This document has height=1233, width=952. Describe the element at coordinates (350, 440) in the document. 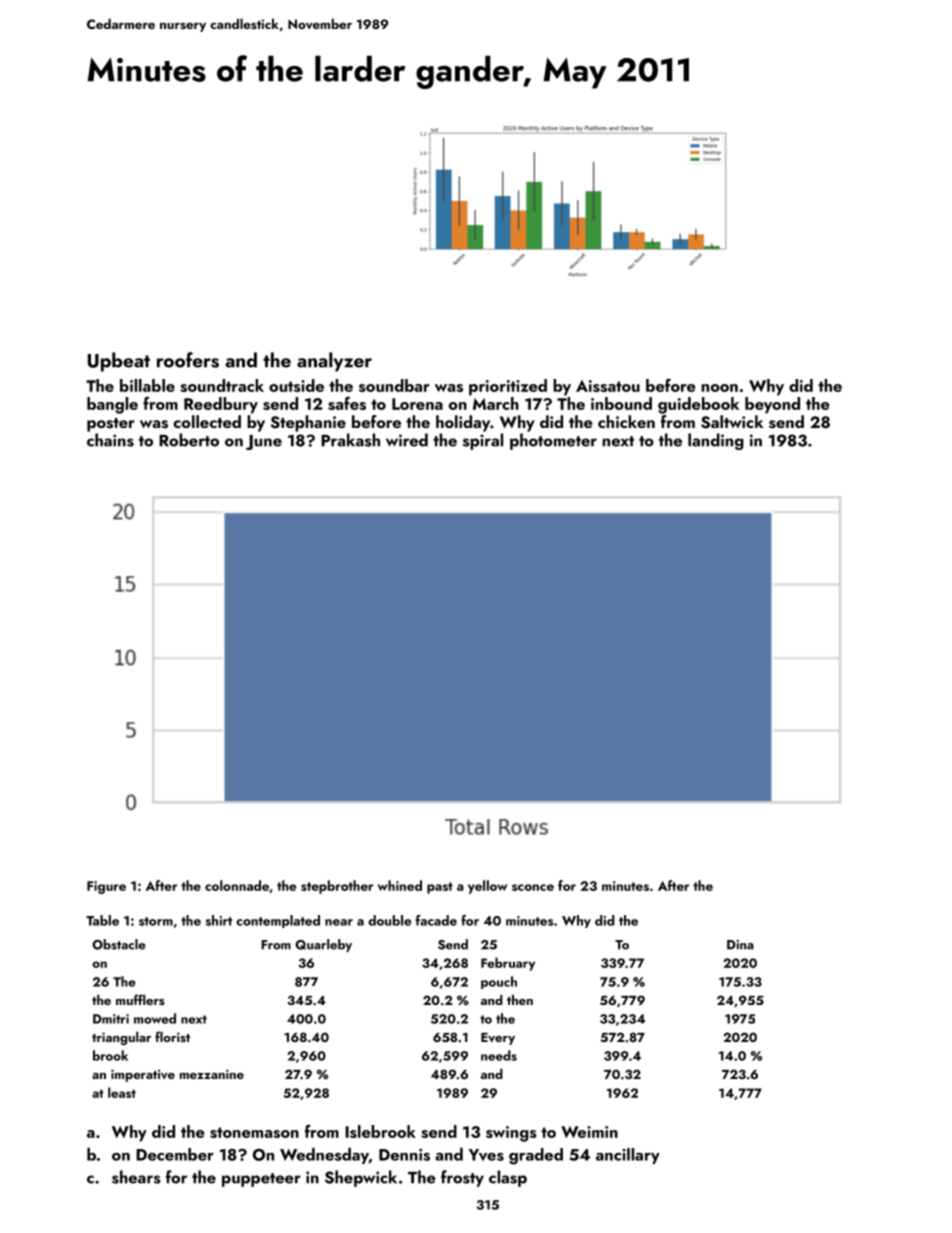

I see `Prakash` at that location.
